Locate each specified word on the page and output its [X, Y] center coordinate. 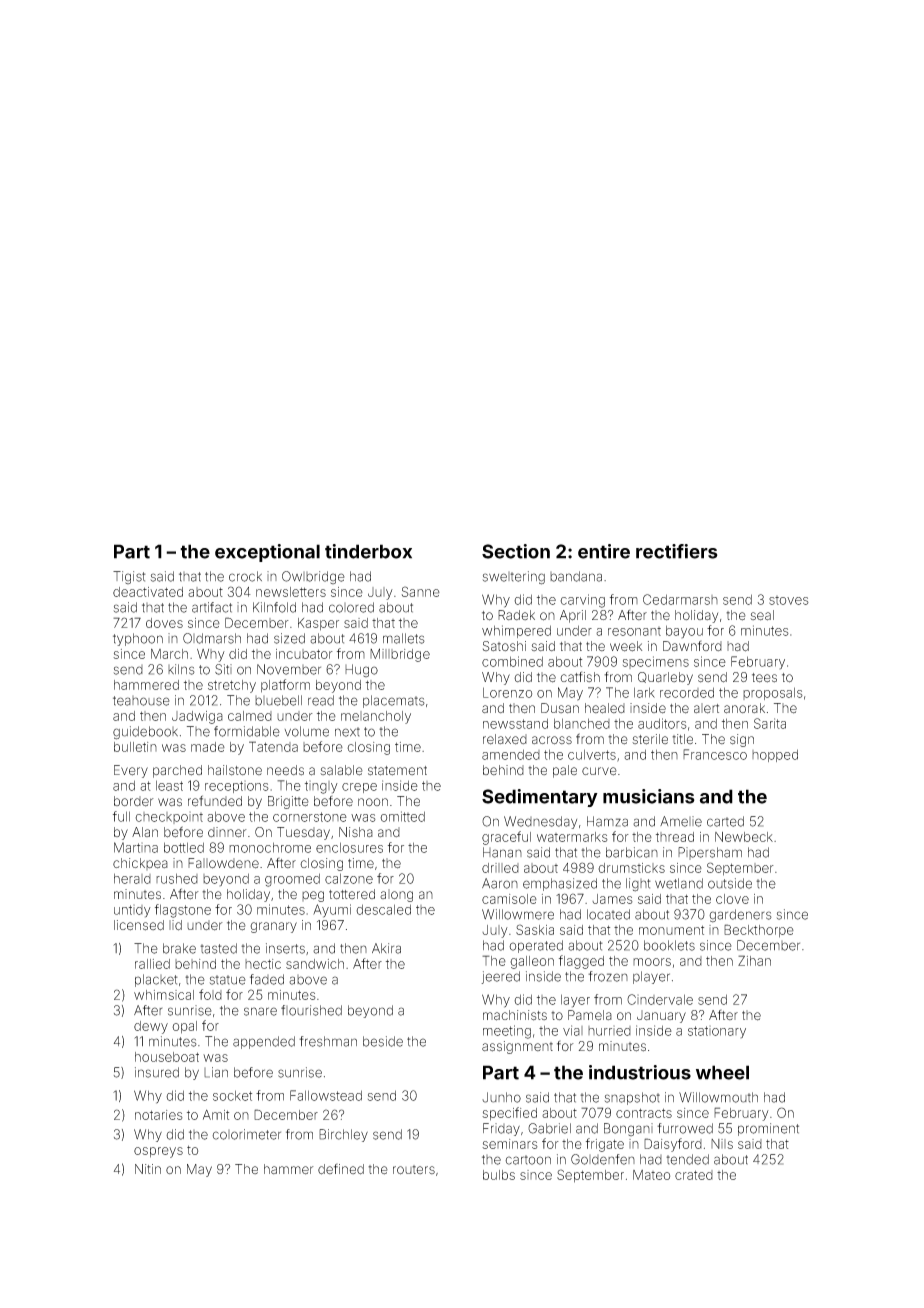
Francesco [715, 754]
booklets [669, 945]
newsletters [291, 592]
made [208, 747]
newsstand [515, 723]
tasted [218, 948]
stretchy [232, 686]
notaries [159, 1115]
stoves [789, 600]
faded [267, 979]
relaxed [505, 739]
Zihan [754, 960]
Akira [386, 948]
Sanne [421, 591]
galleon [532, 962]
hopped [775, 755]
